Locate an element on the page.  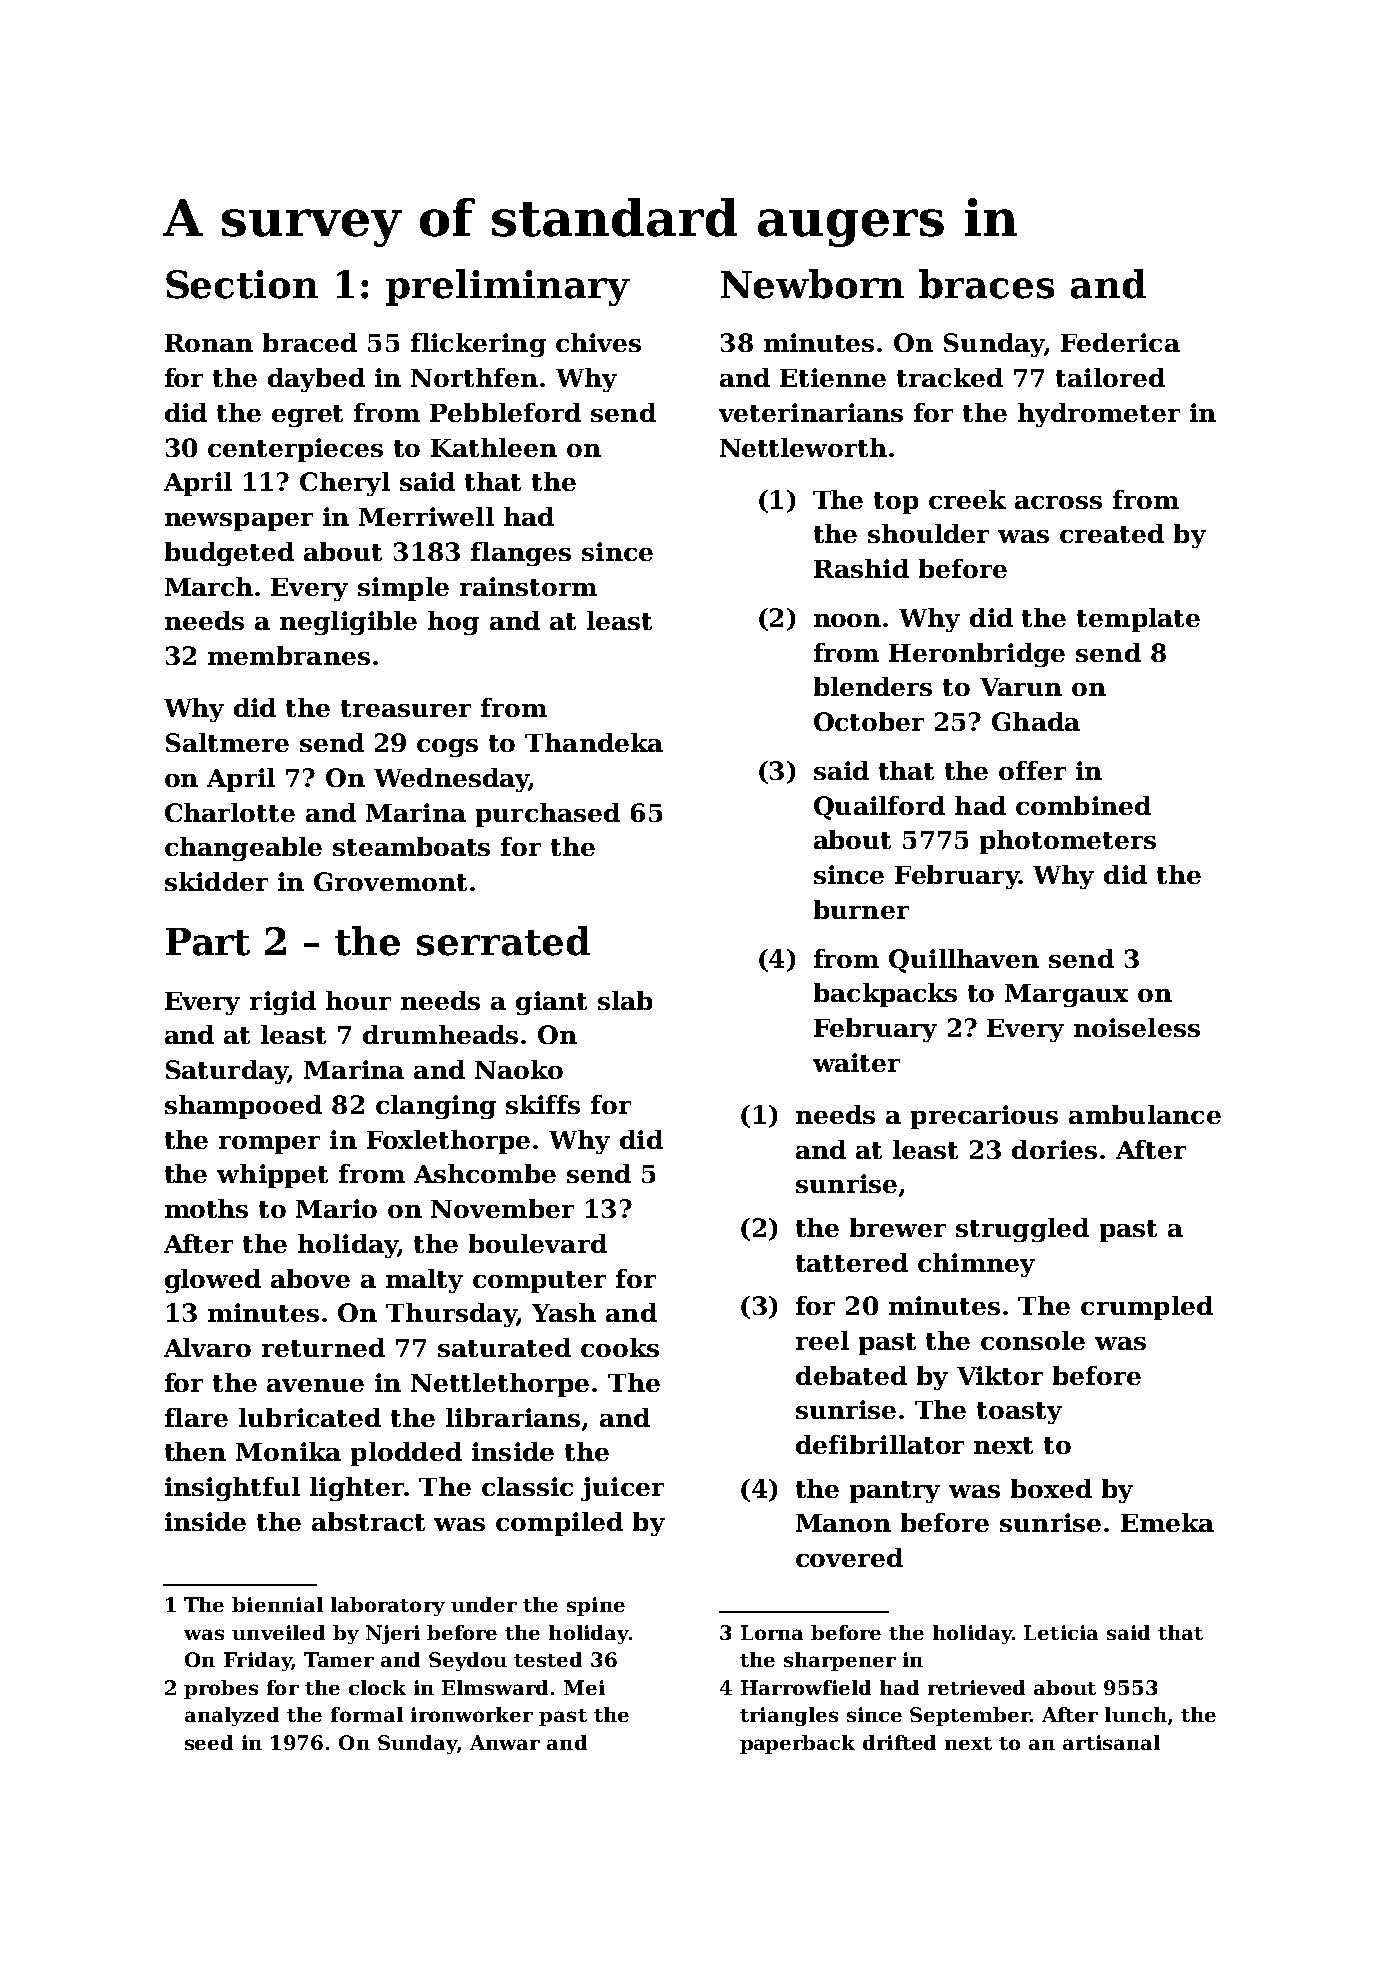
Rashid is located at coordinates (861, 568).
